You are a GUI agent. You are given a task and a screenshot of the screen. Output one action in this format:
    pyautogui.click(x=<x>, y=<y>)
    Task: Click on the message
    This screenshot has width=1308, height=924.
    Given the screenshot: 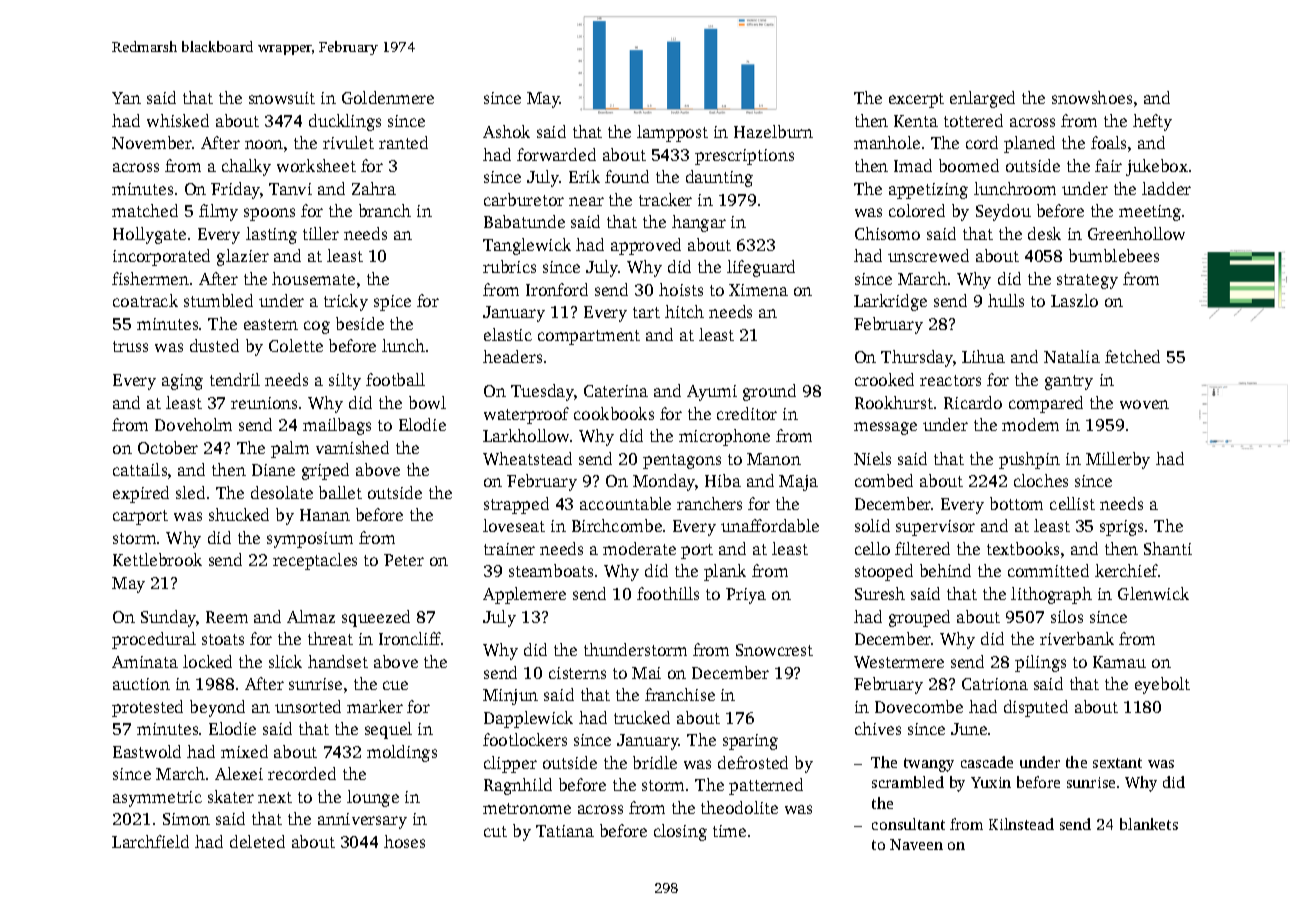 What is the action you would take?
    pyautogui.click(x=885, y=428)
